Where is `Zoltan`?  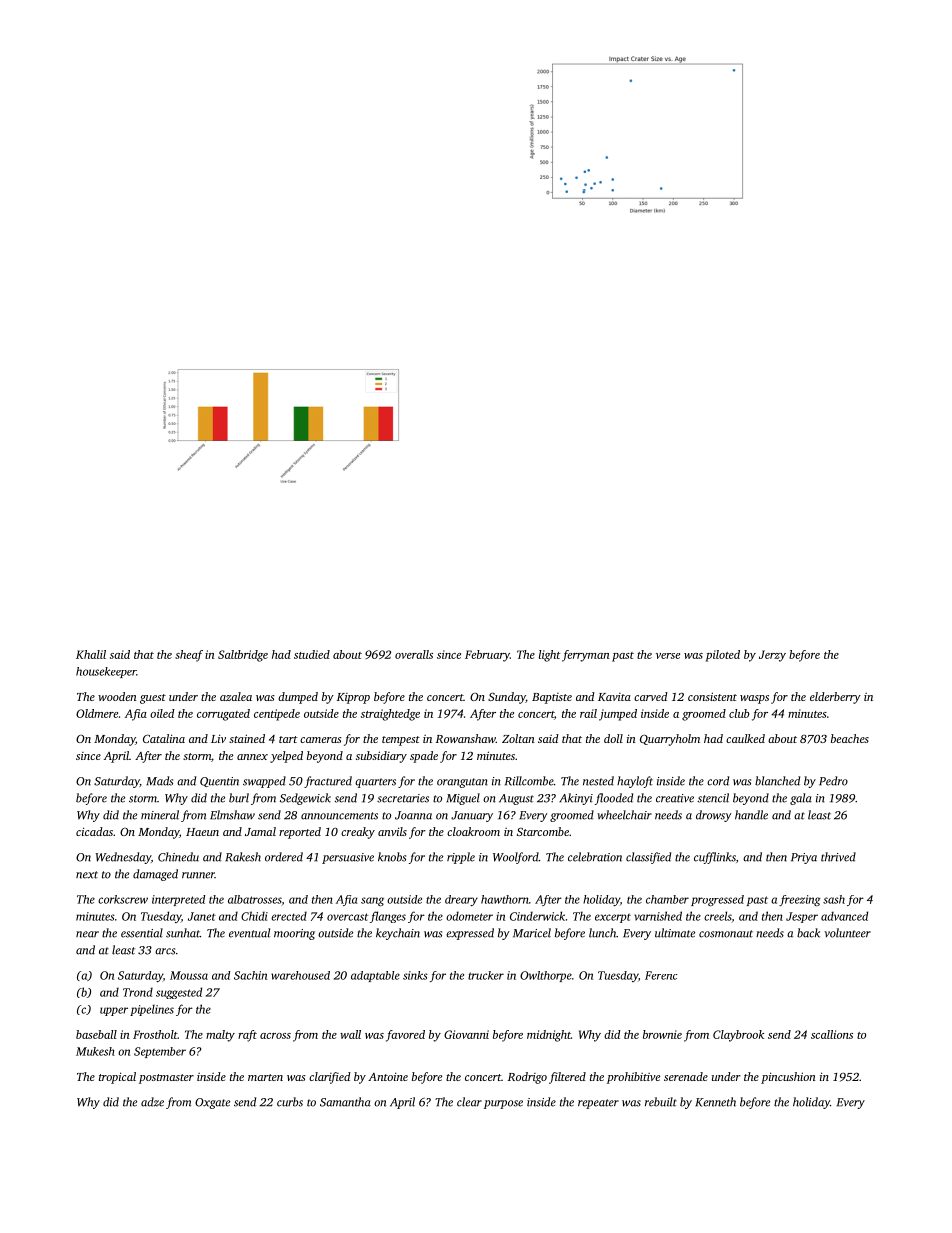
Zoltan is located at coordinates (518, 738).
